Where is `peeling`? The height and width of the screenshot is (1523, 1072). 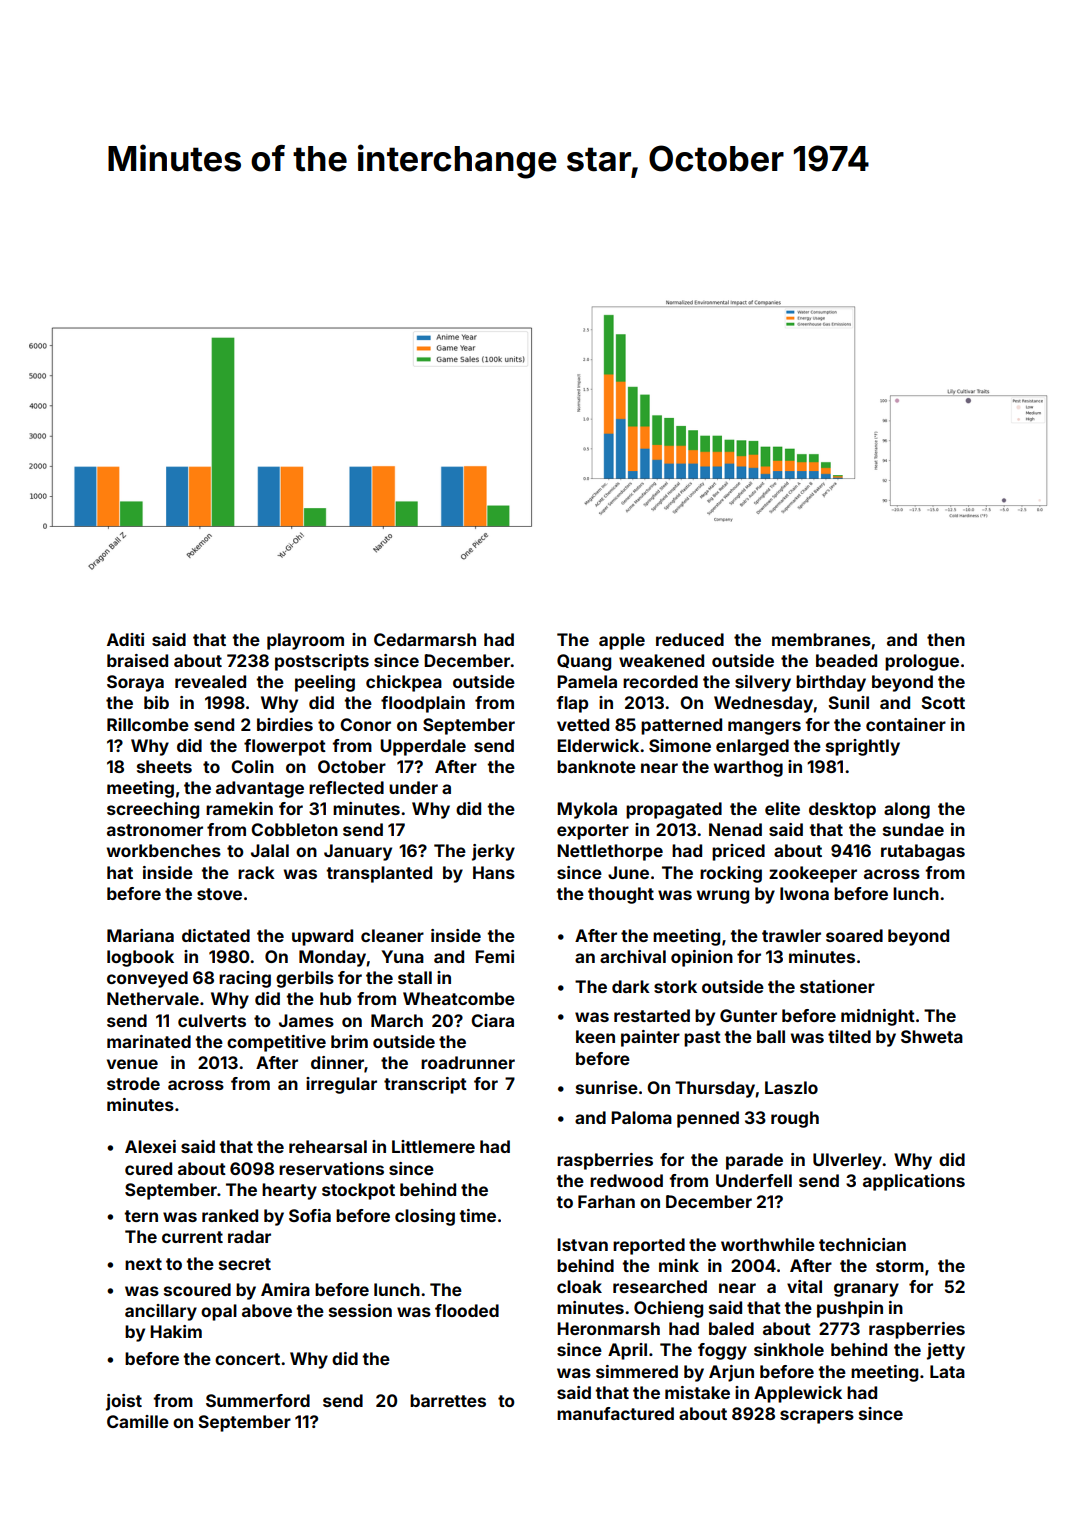 peeling is located at coordinates (325, 683).
